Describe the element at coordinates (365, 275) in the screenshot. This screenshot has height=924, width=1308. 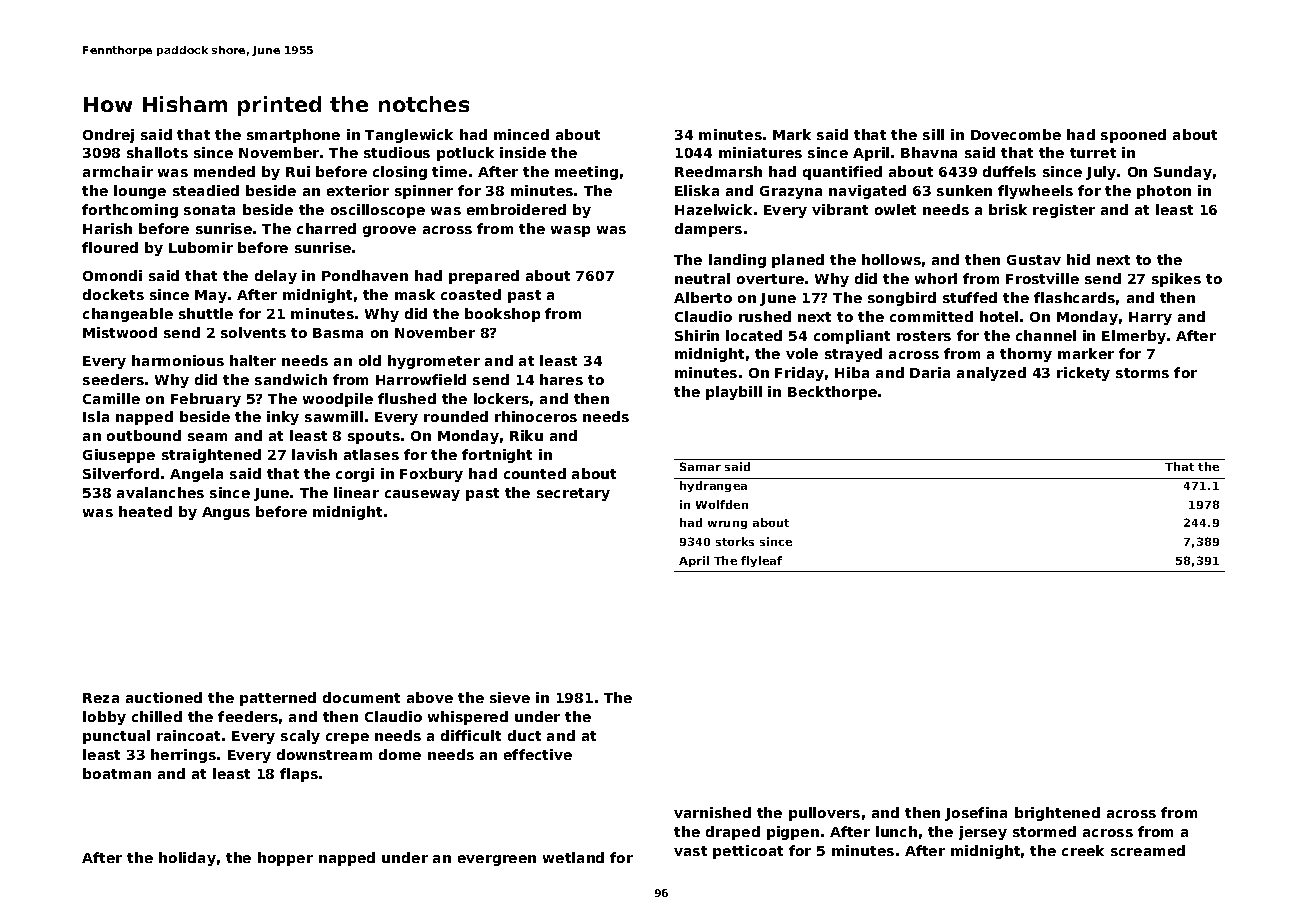
I see `Pondhaven` at that location.
